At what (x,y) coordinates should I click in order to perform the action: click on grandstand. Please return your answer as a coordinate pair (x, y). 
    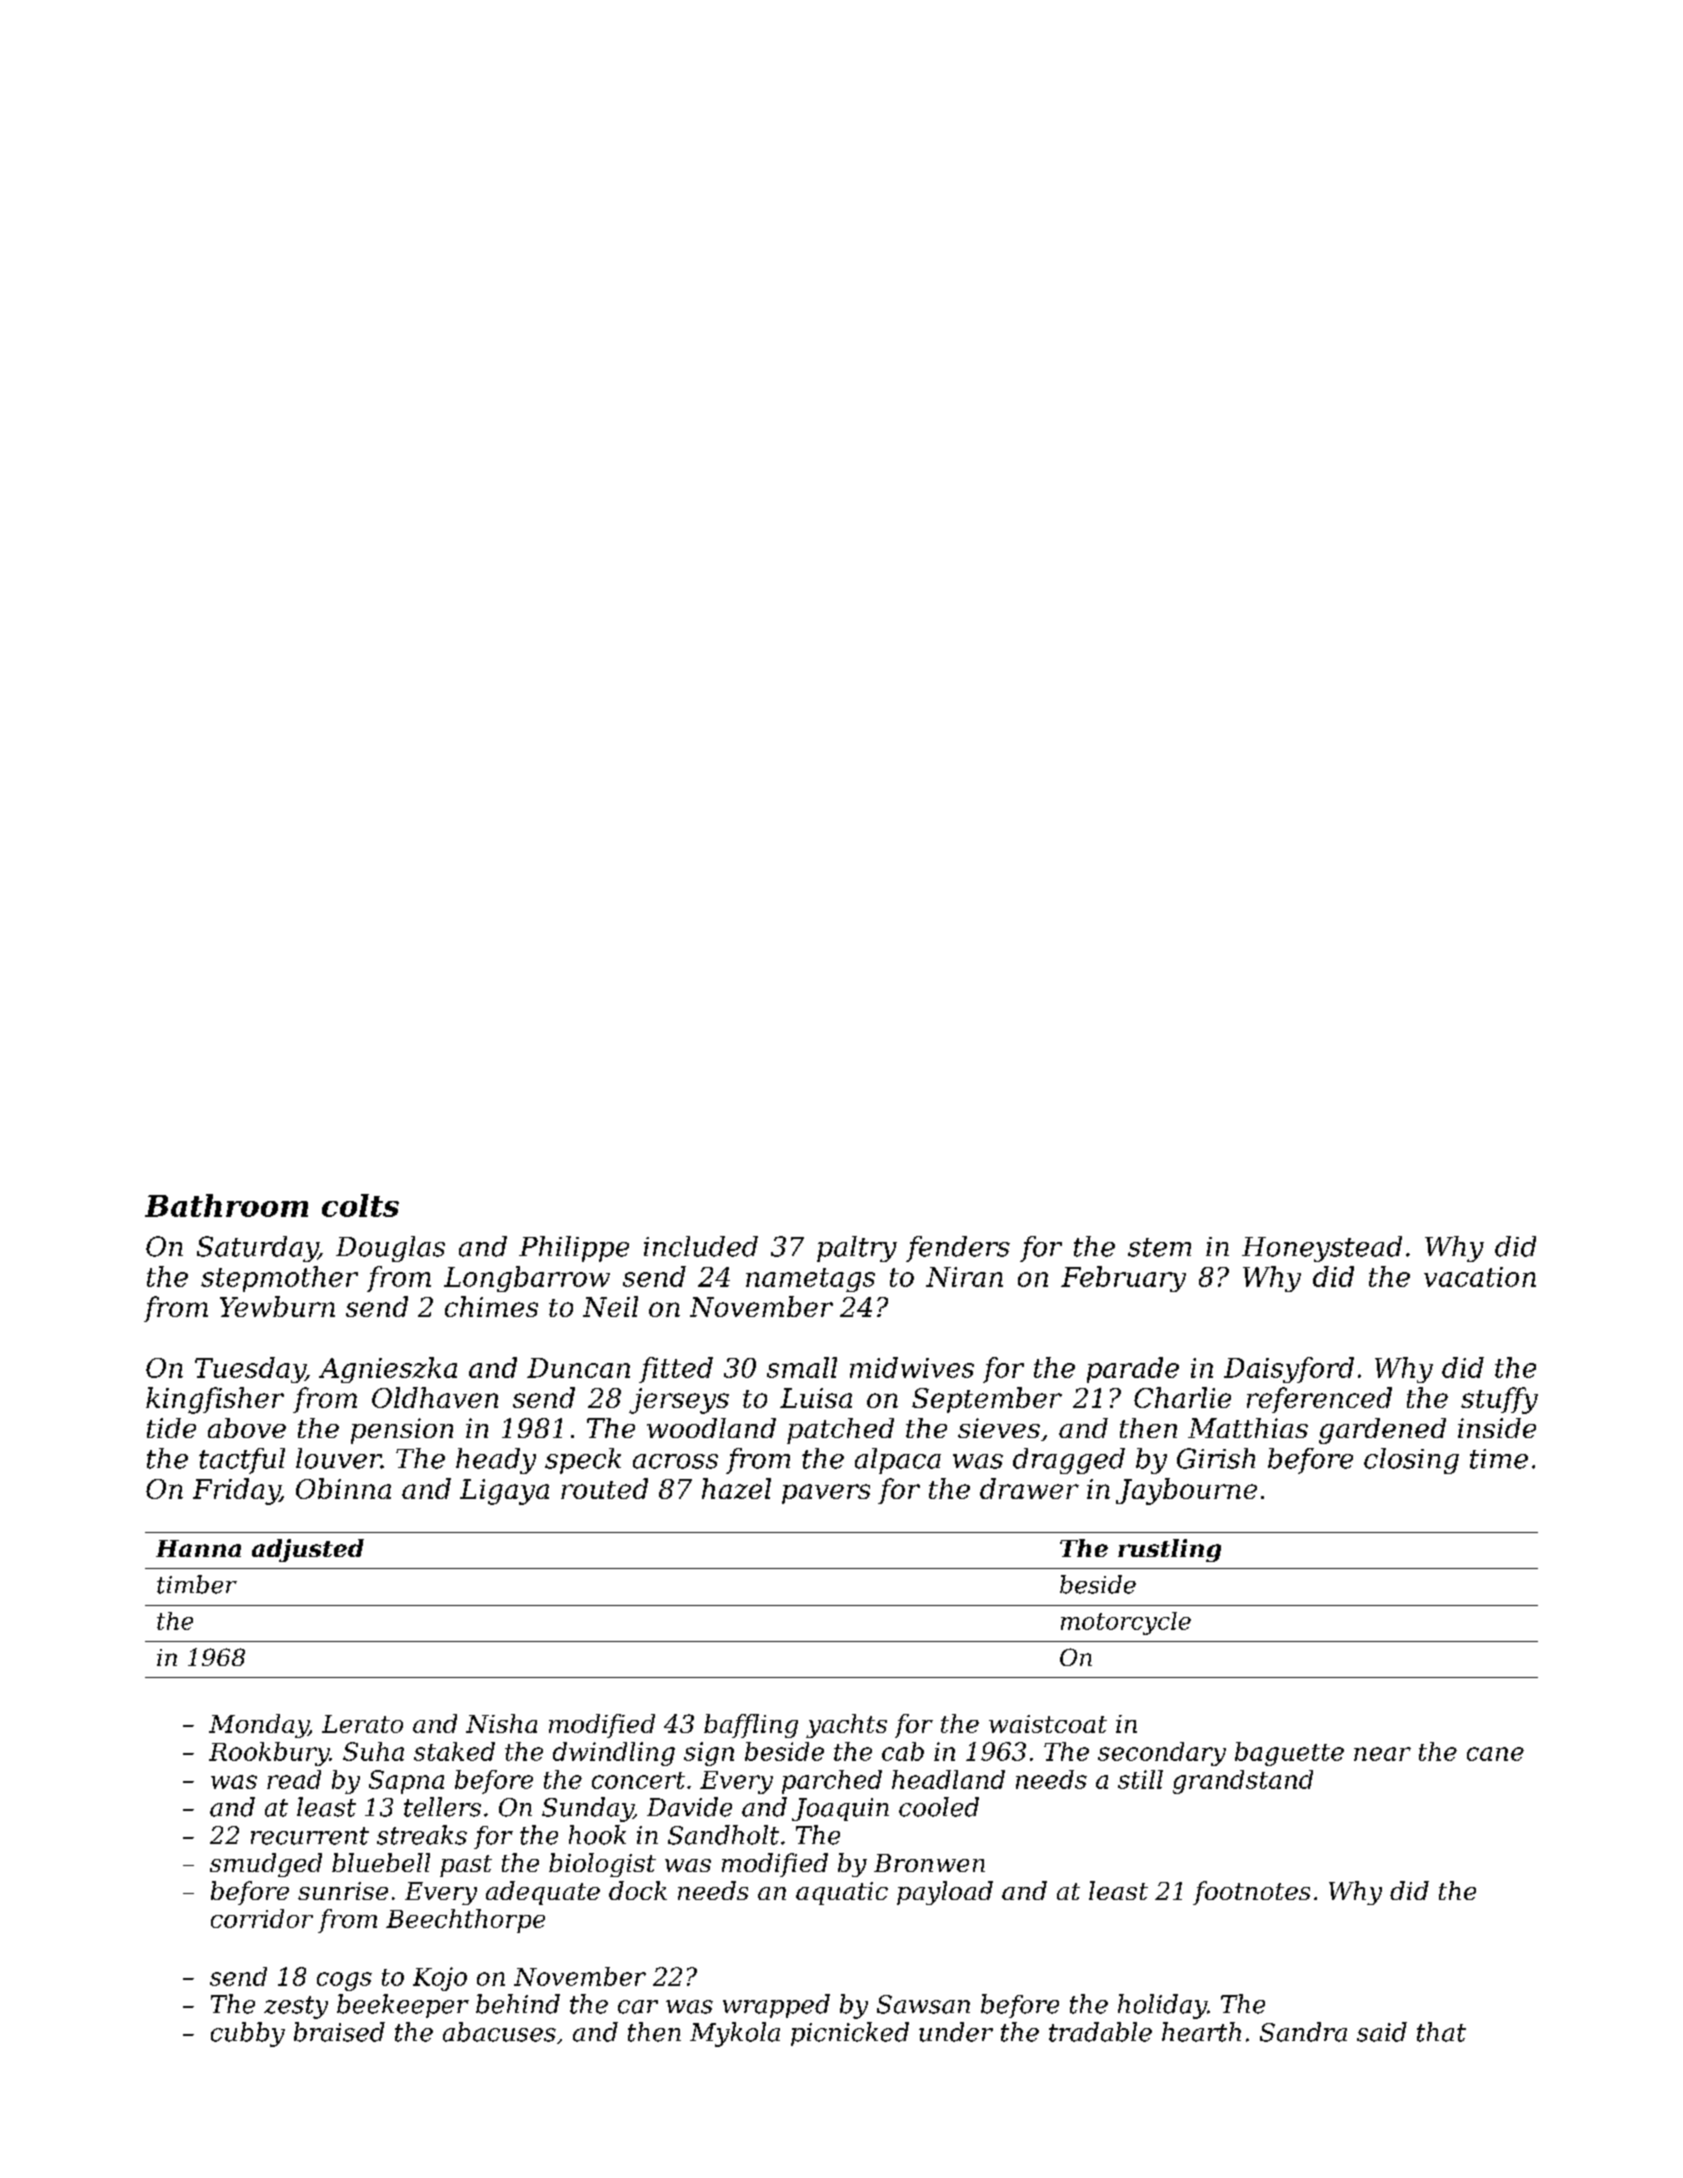
    Looking at the image, I should click on (1243, 1782).
